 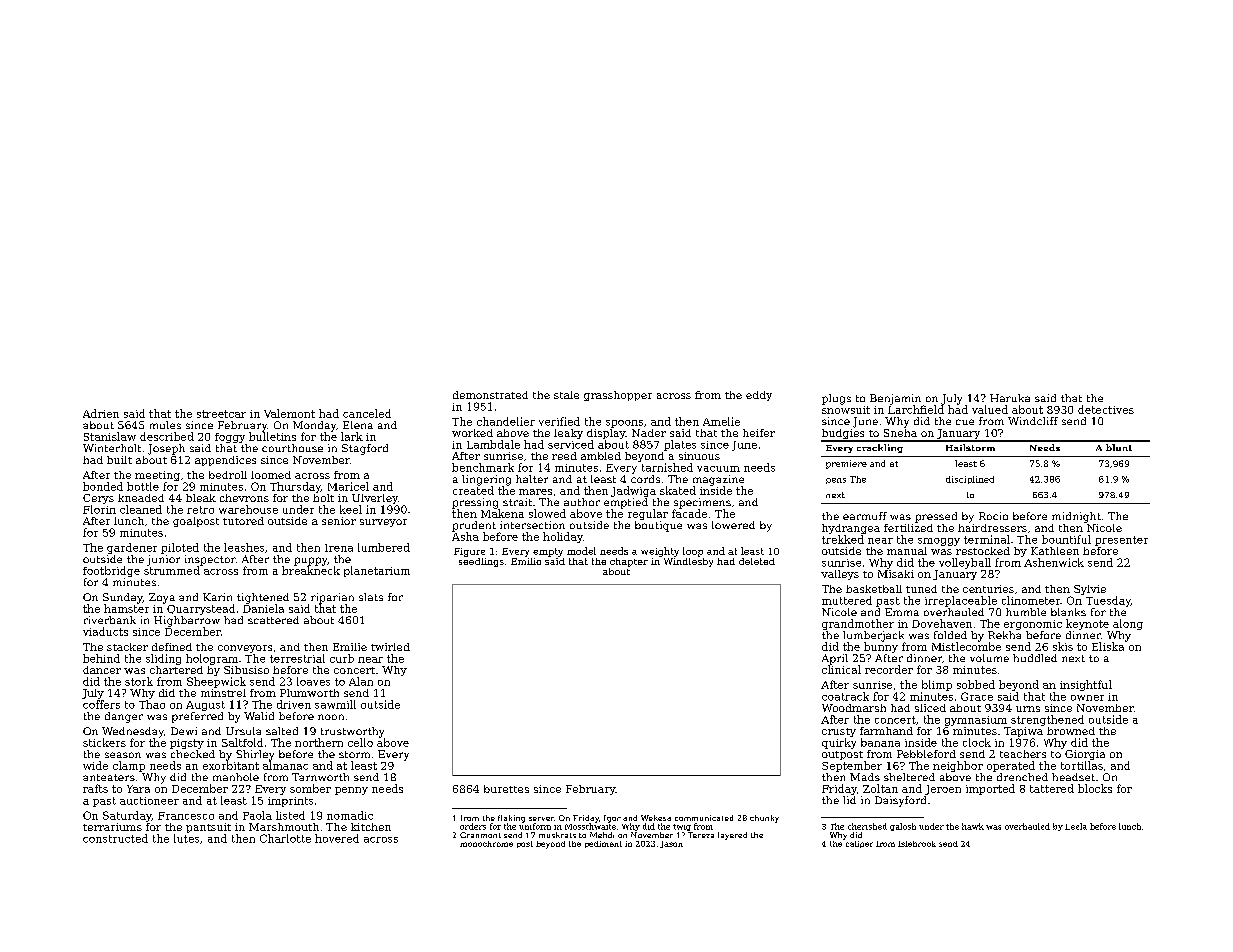 What do you see at coordinates (1028, 709) in the screenshot?
I see `urns` at bounding box center [1028, 709].
